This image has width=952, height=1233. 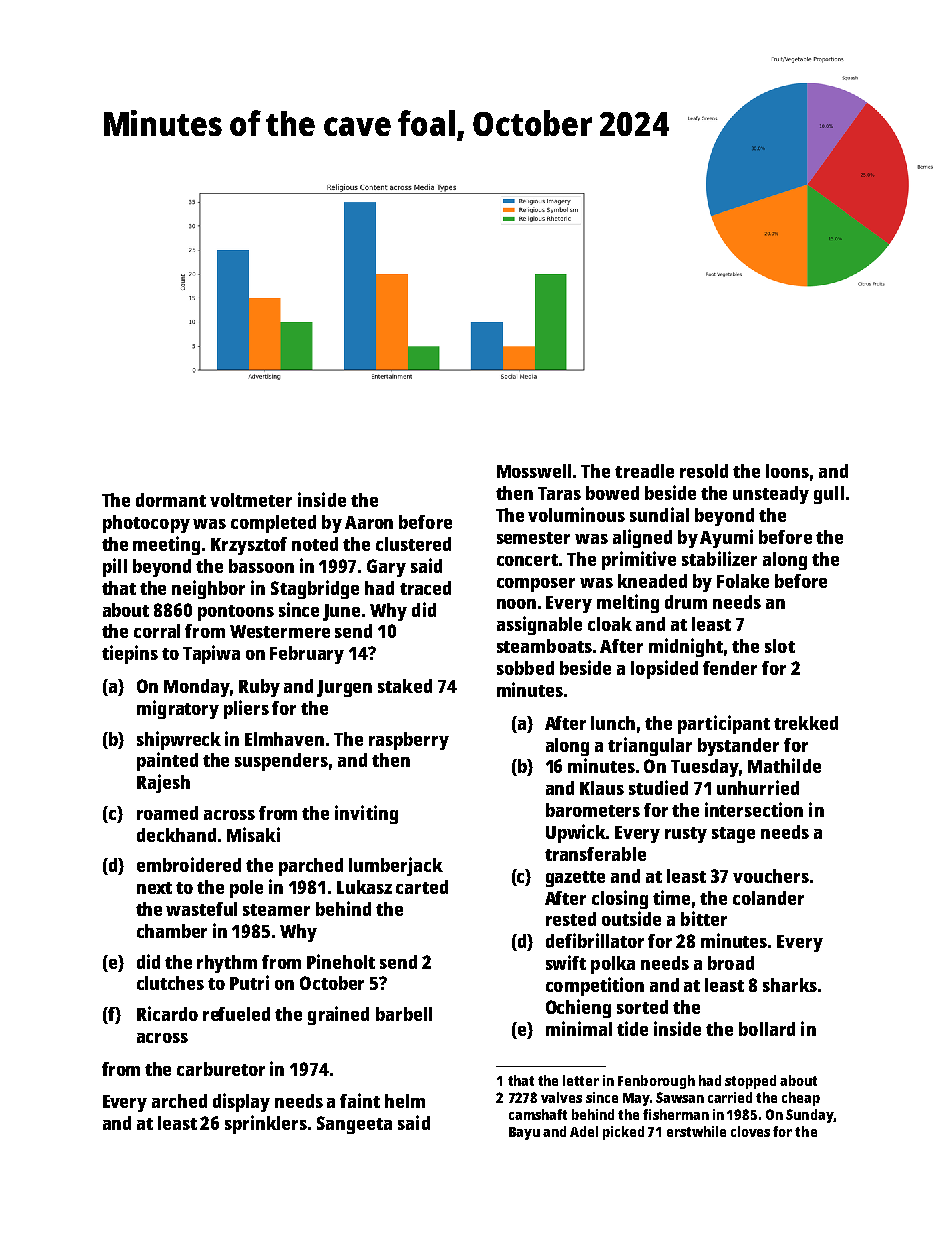 What do you see at coordinates (524, 1133) in the image?
I see `Bayu` at bounding box center [524, 1133].
